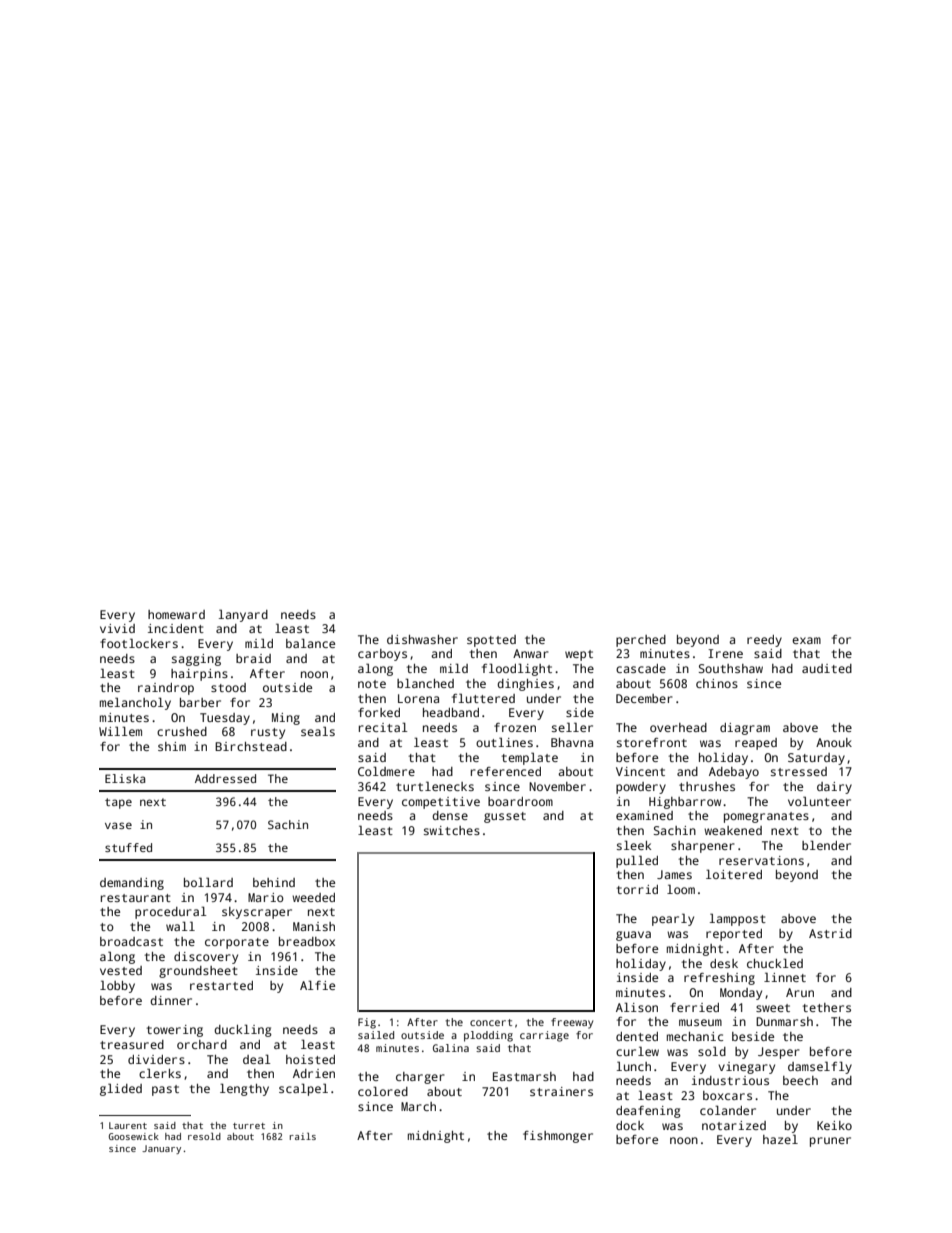 The height and width of the document is (1233, 952). What do you see at coordinates (243, 615) in the document?
I see `lanyard` at bounding box center [243, 615].
